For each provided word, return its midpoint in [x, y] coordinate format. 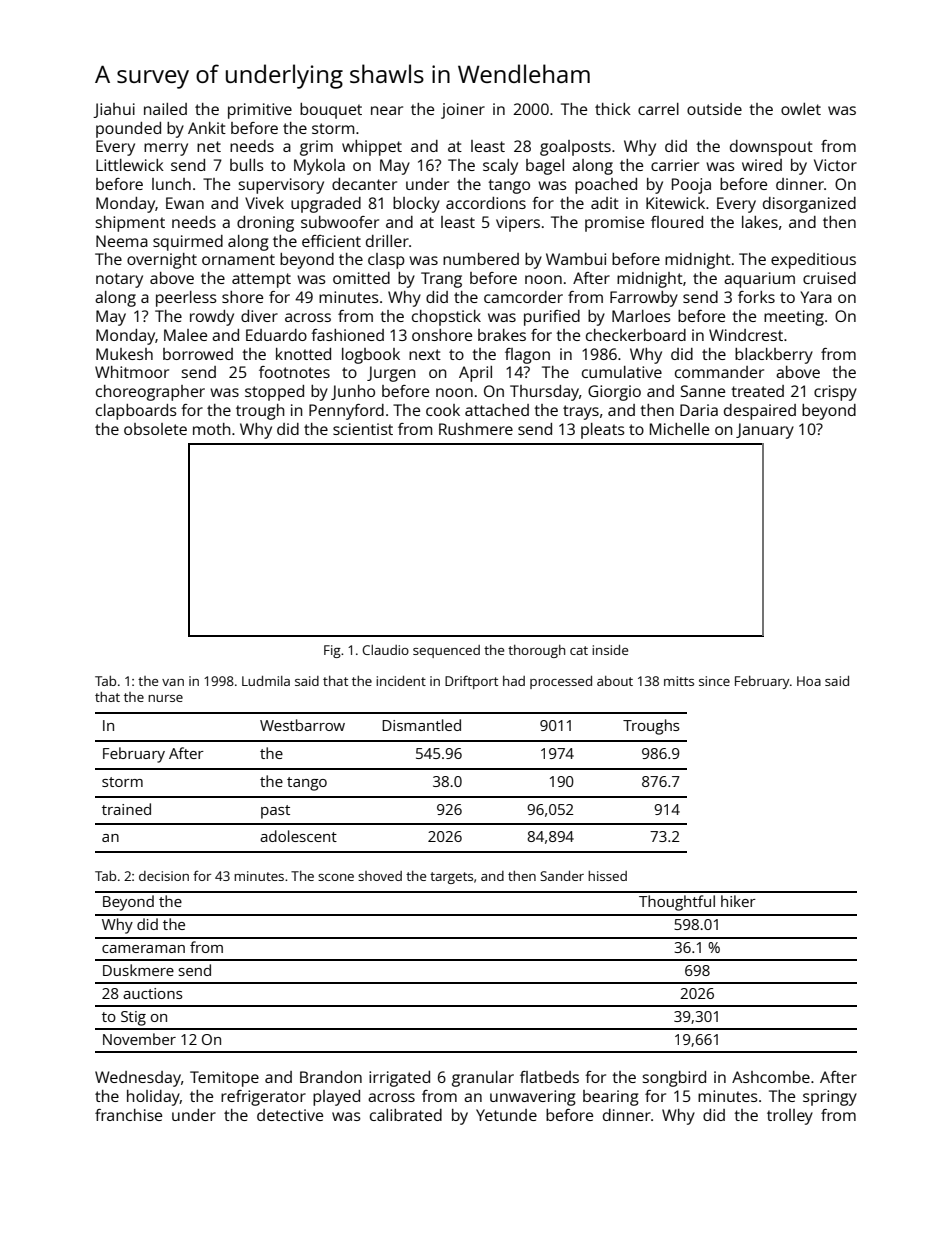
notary [119, 280]
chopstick [446, 318]
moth [212, 429]
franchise [128, 1115]
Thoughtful [677, 903]
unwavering [533, 1098]
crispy [835, 393]
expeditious [813, 261]
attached [497, 410]
